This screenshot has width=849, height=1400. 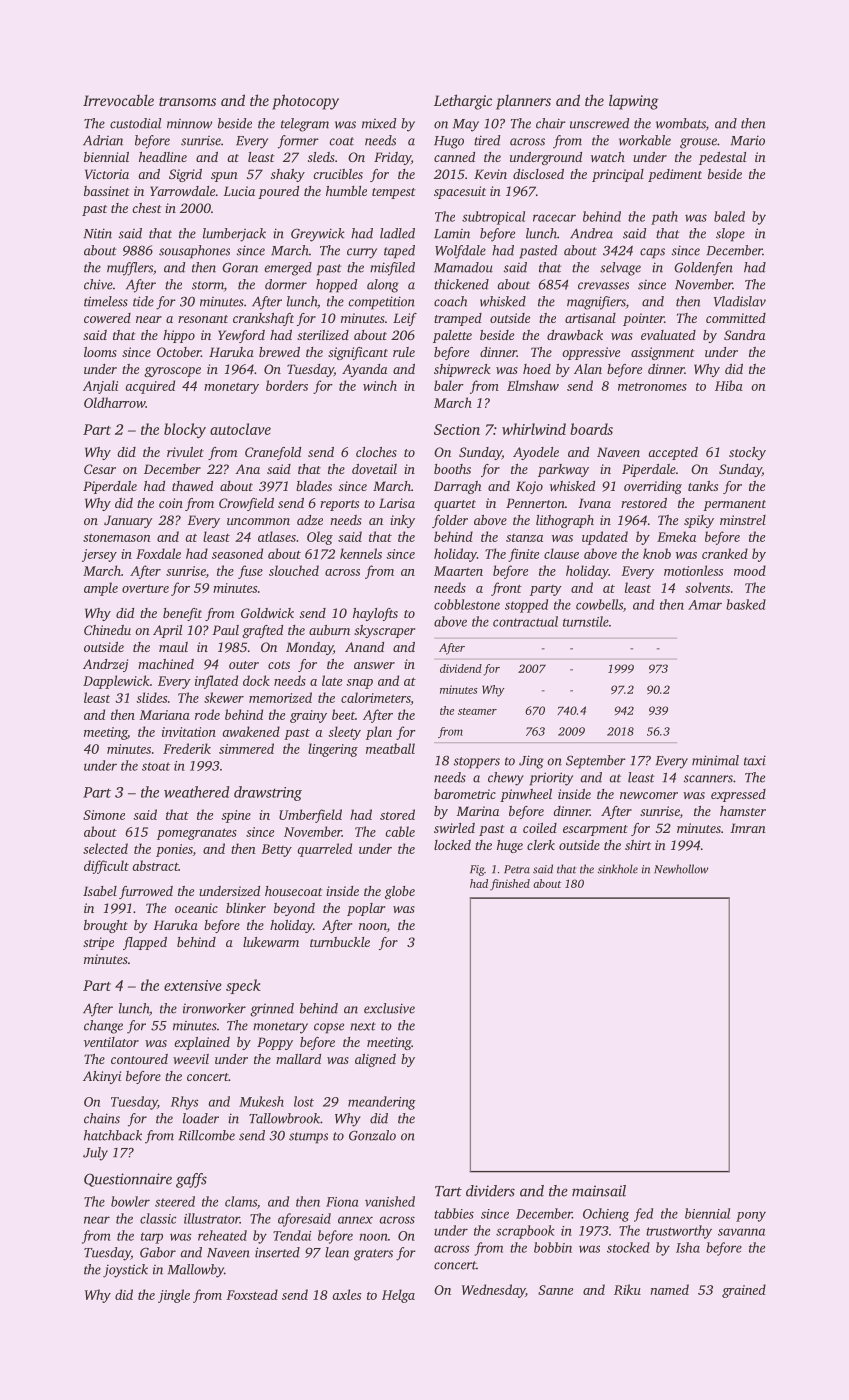 I want to click on Simone, so click(x=104, y=815).
